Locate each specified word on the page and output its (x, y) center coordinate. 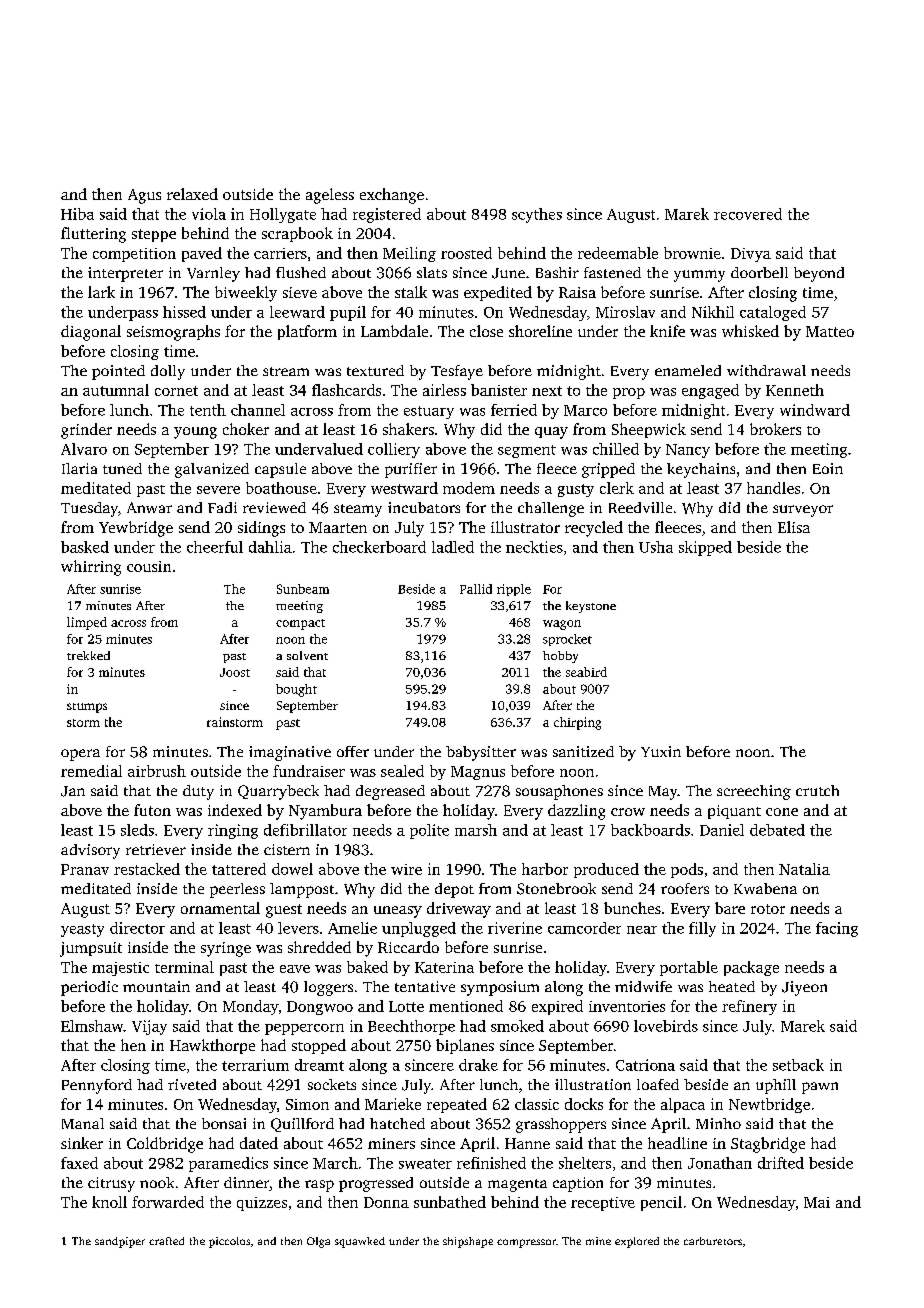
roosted (466, 253)
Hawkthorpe (212, 1046)
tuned (122, 468)
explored (637, 1242)
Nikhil (713, 312)
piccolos (229, 1242)
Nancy (688, 451)
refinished (491, 1163)
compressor (526, 1243)
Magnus (478, 773)
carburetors (713, 1241)
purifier (411, 470)
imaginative (290, 753)
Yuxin (661, 751)
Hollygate (283, 215)
